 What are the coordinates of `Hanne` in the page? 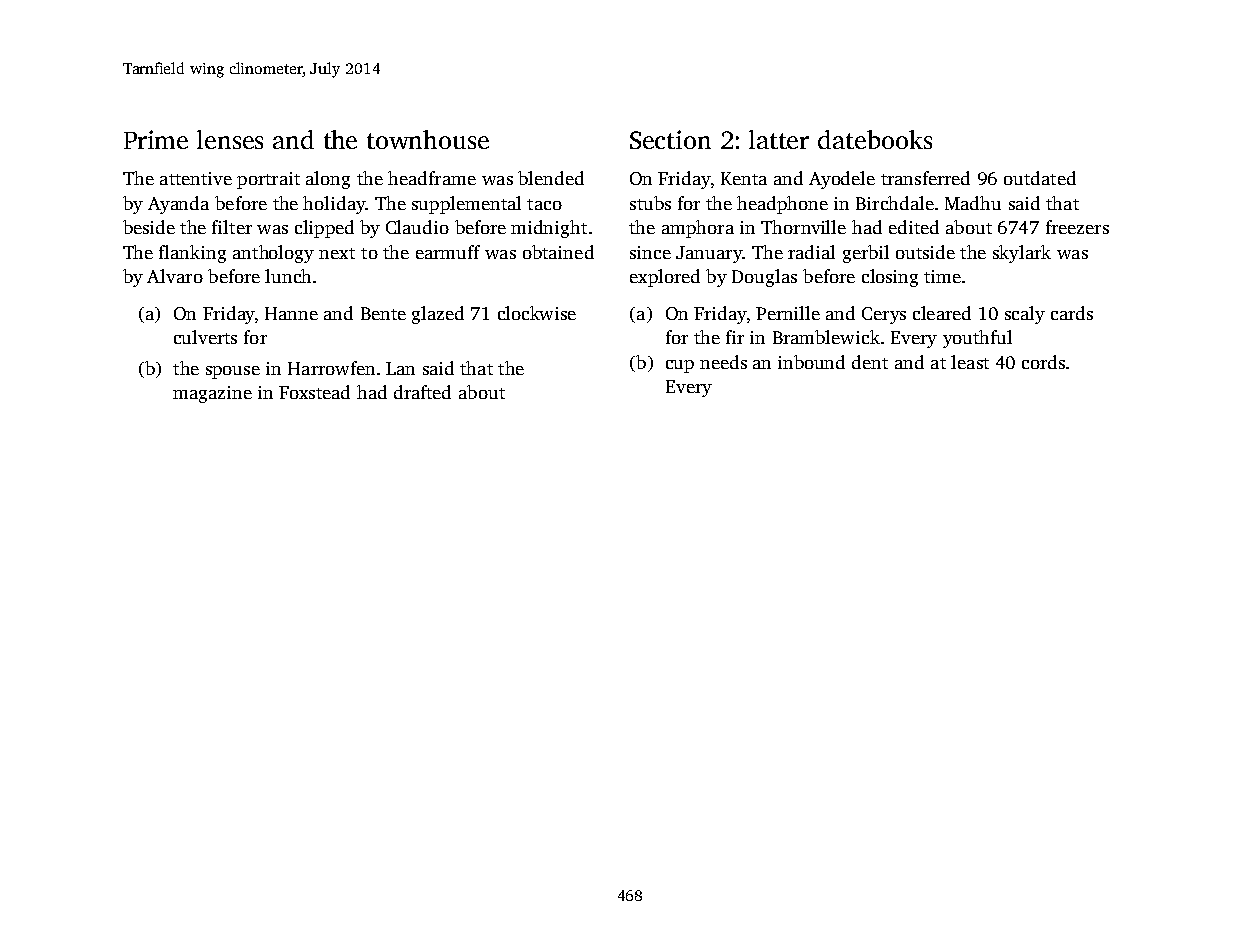 It's located at (291, 313).
